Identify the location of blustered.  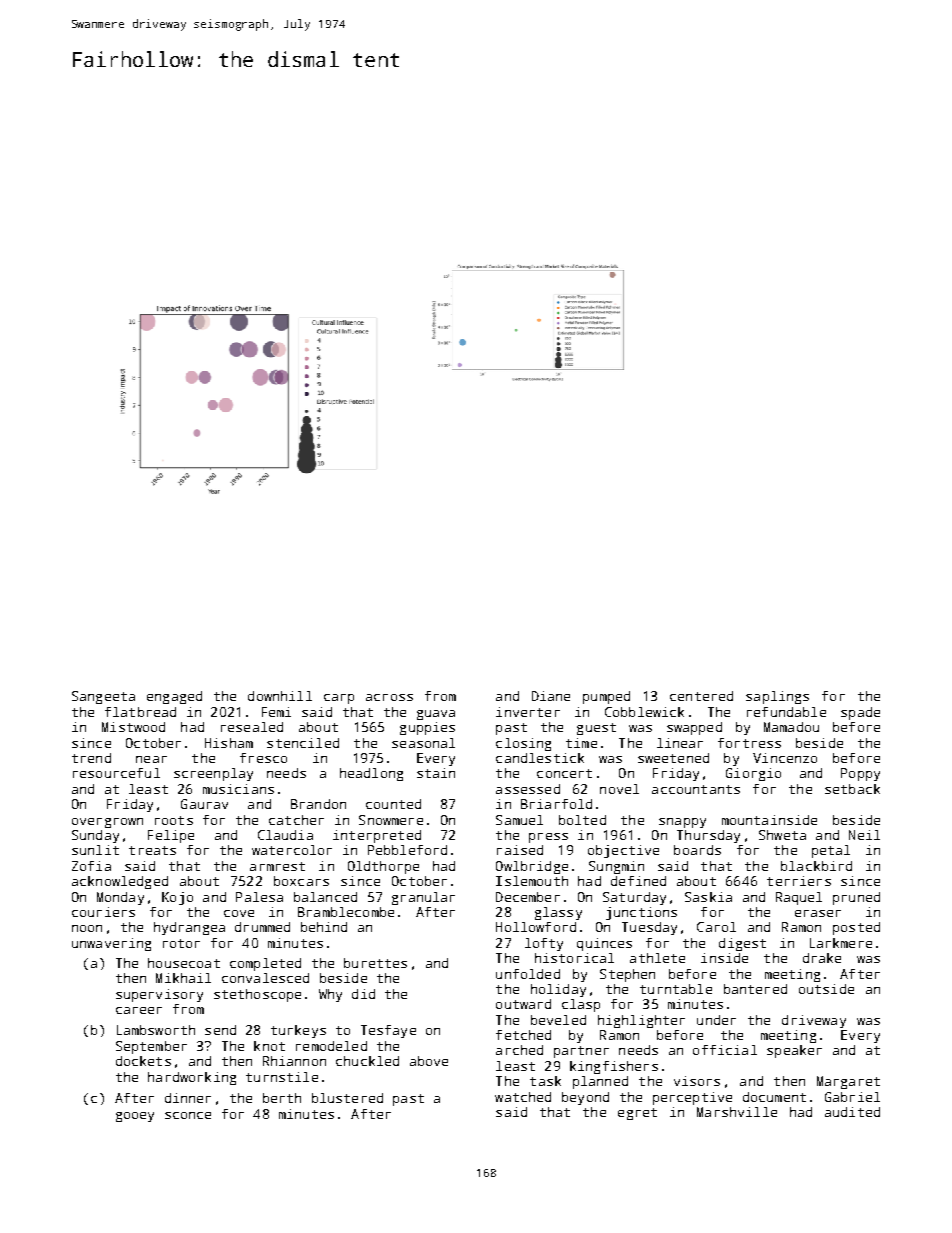
(347, 1098).
